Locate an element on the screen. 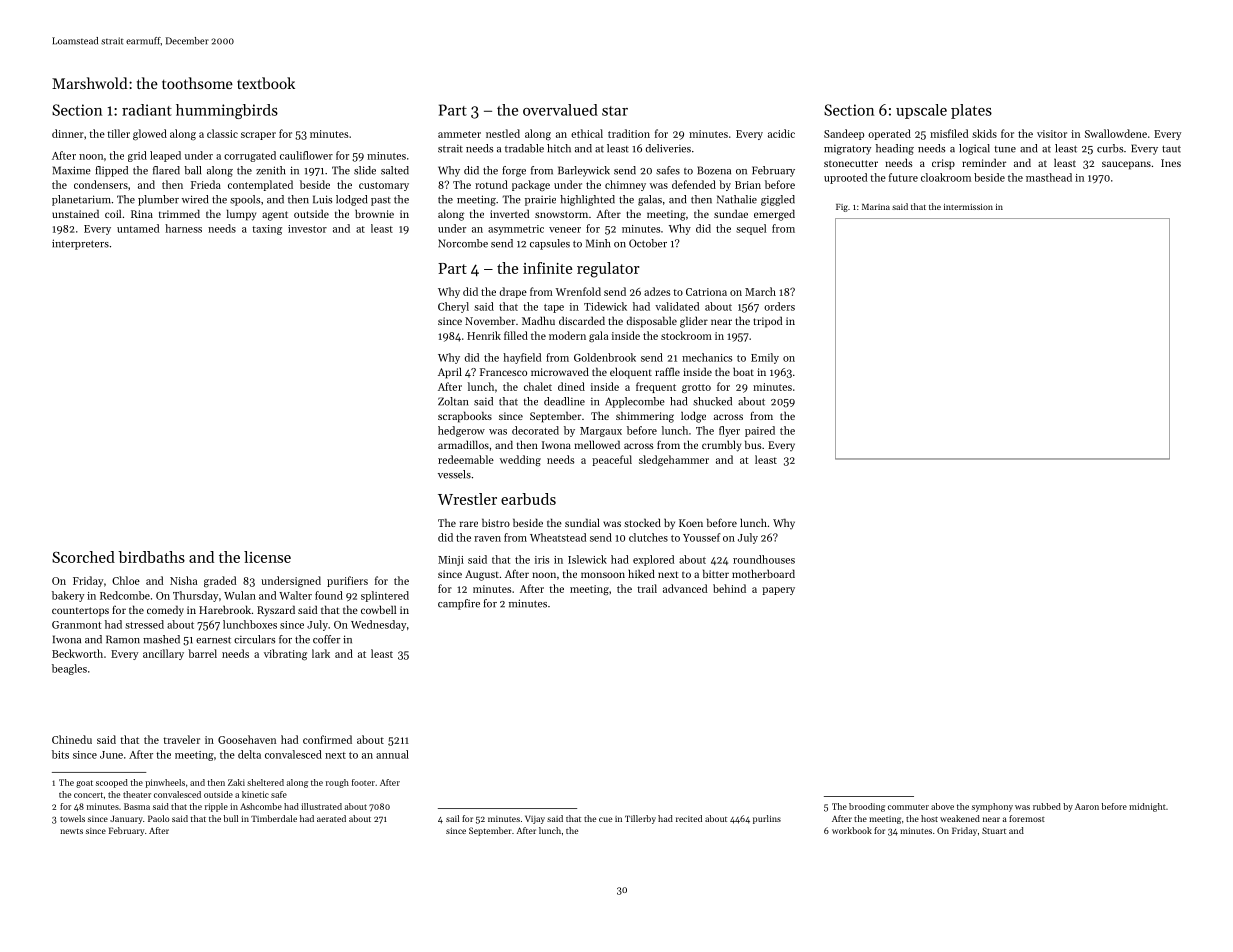 The height and width of the screenshot is (952, 1233). Swallowdene is located at coordinates (1116, 133).
